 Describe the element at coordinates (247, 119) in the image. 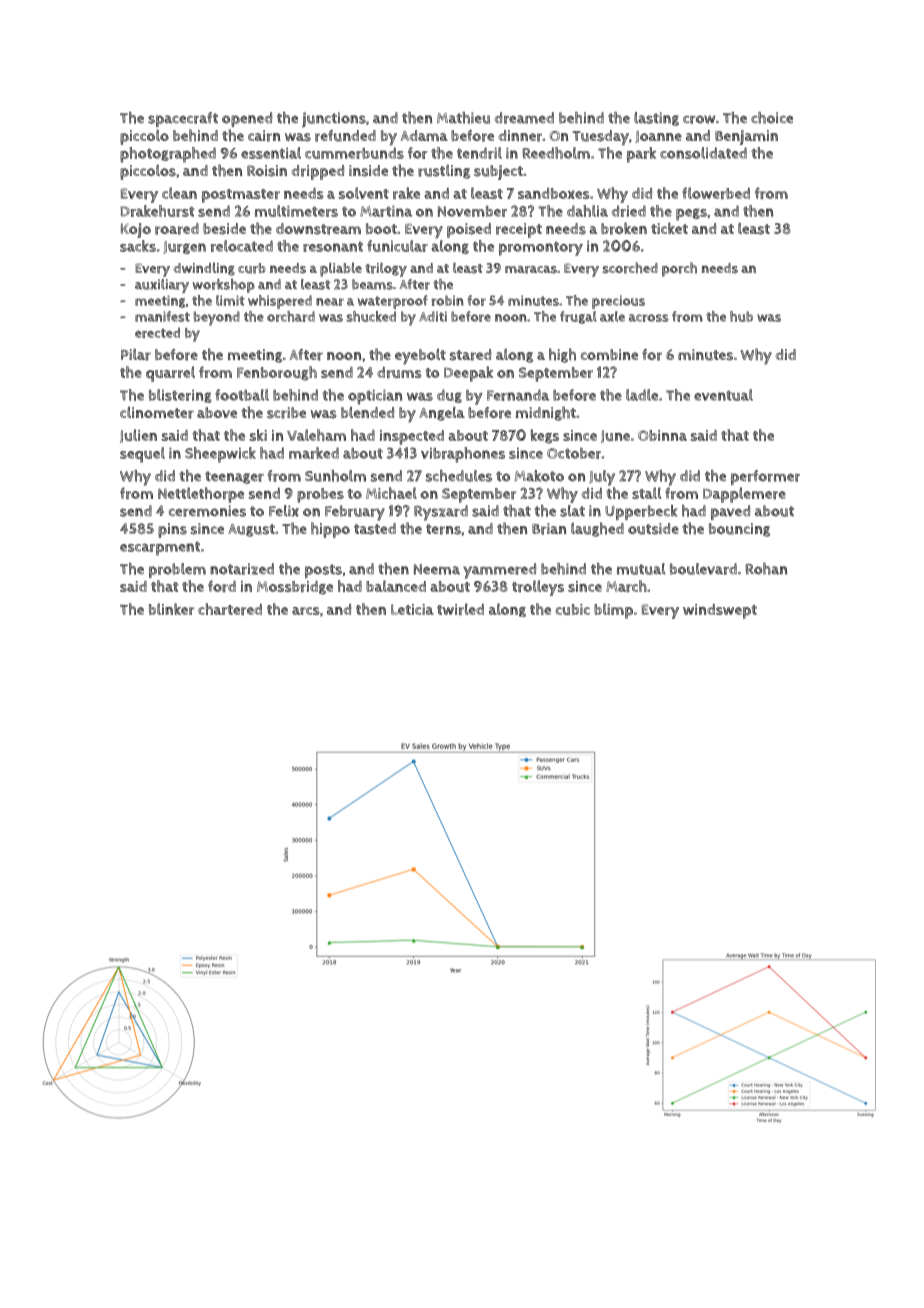

I see `opened` at that location.
